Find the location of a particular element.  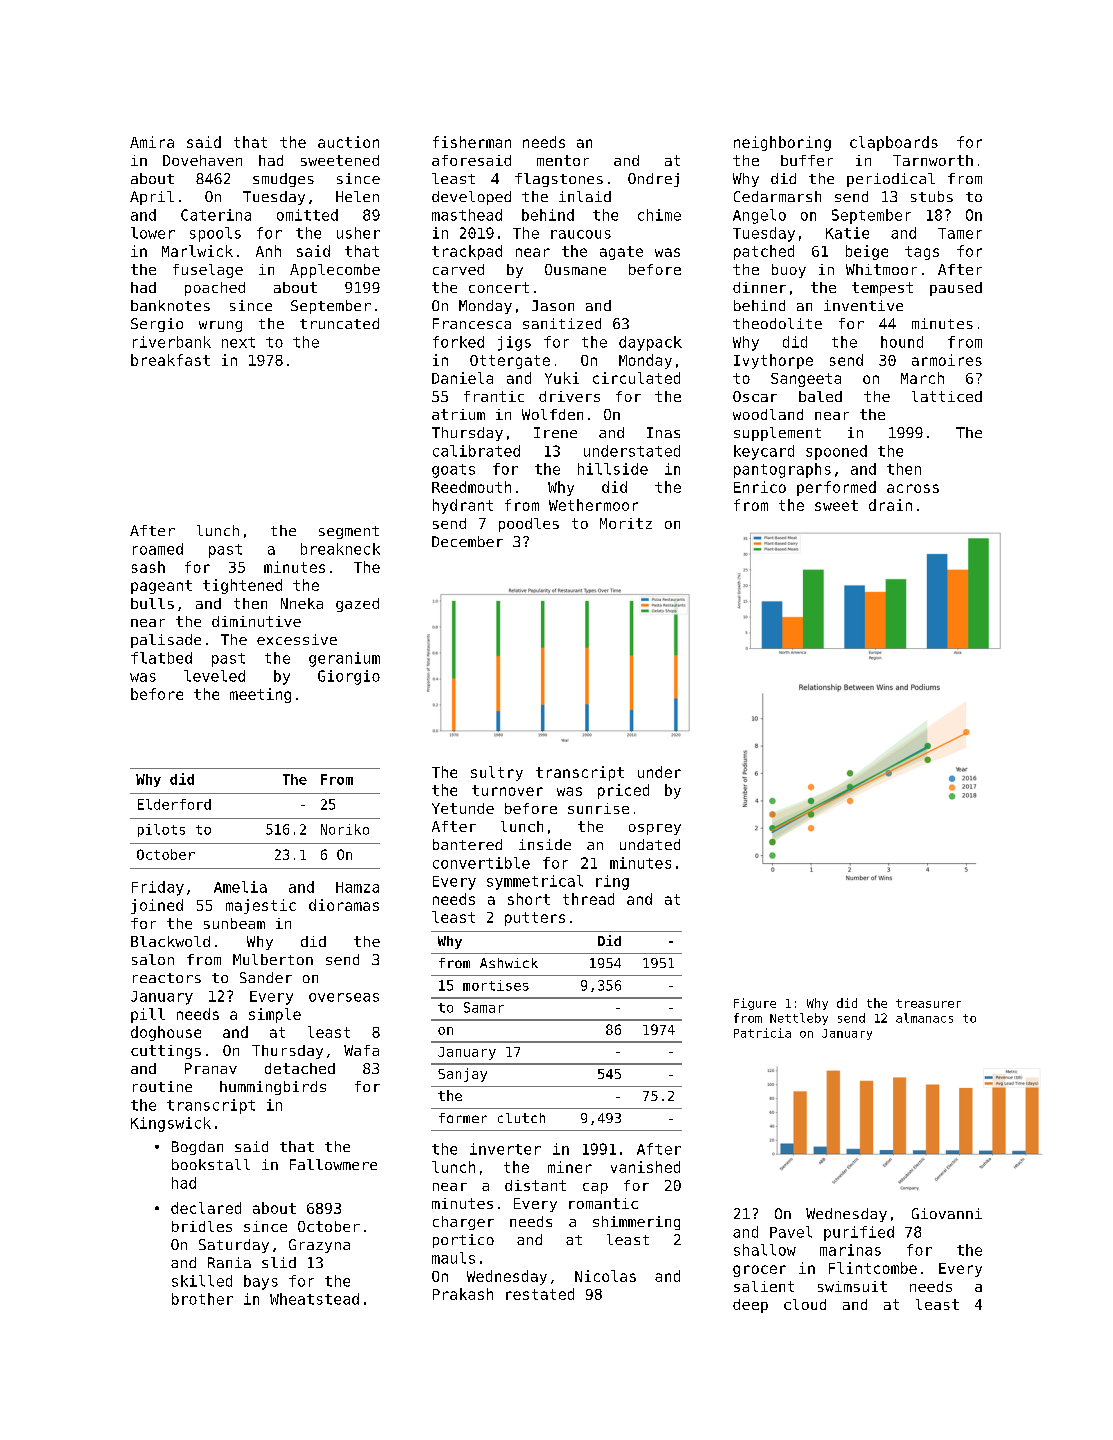

drain is located at coordinates (890, 505).
